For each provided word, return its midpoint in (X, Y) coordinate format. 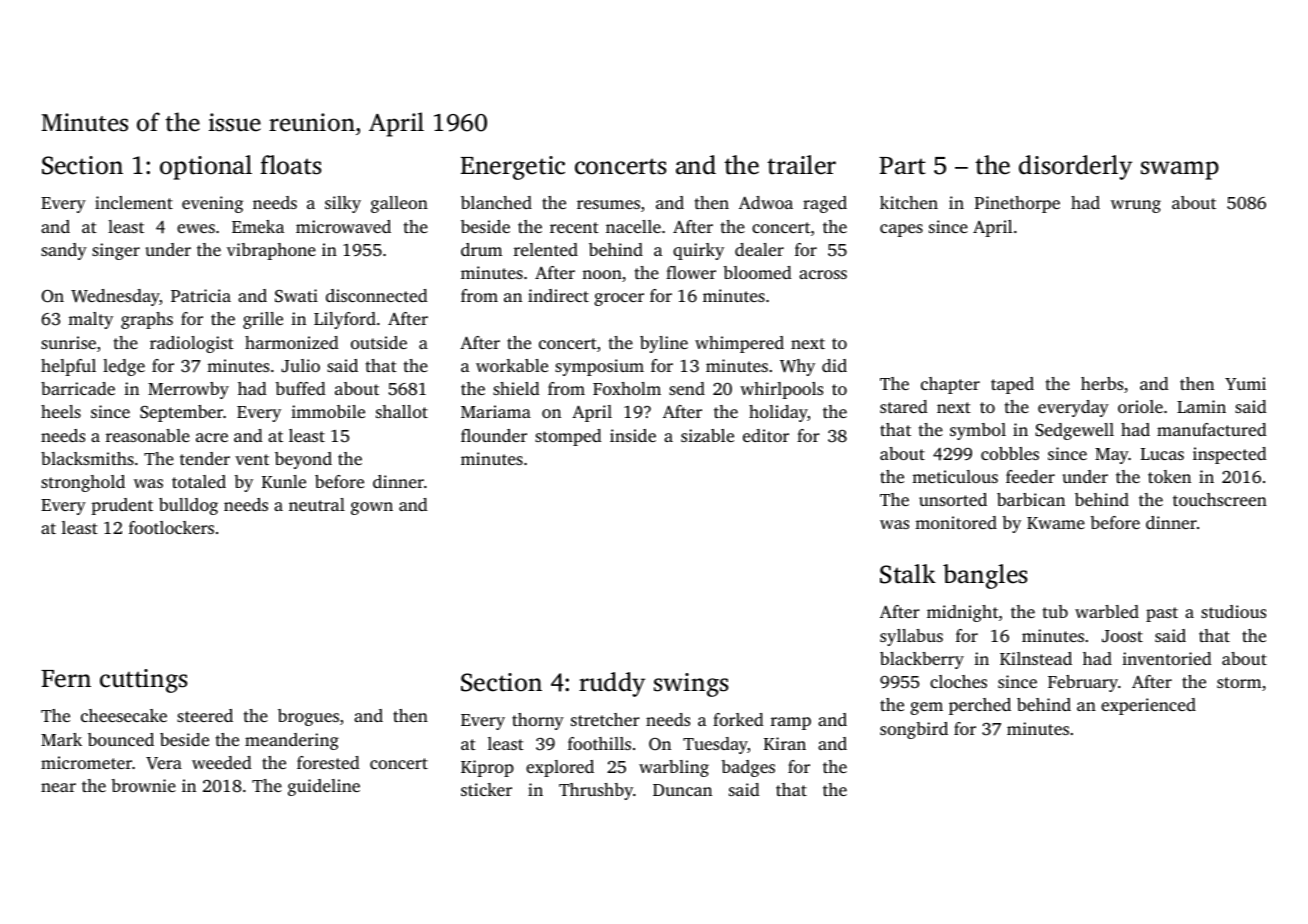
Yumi (1245, 383)
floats (291, 165)
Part (902, 166)
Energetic (513, 168)
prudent (122, 506)
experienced (1148, 706)
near (58, 787)
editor (766, 435)
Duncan (682, 790)
